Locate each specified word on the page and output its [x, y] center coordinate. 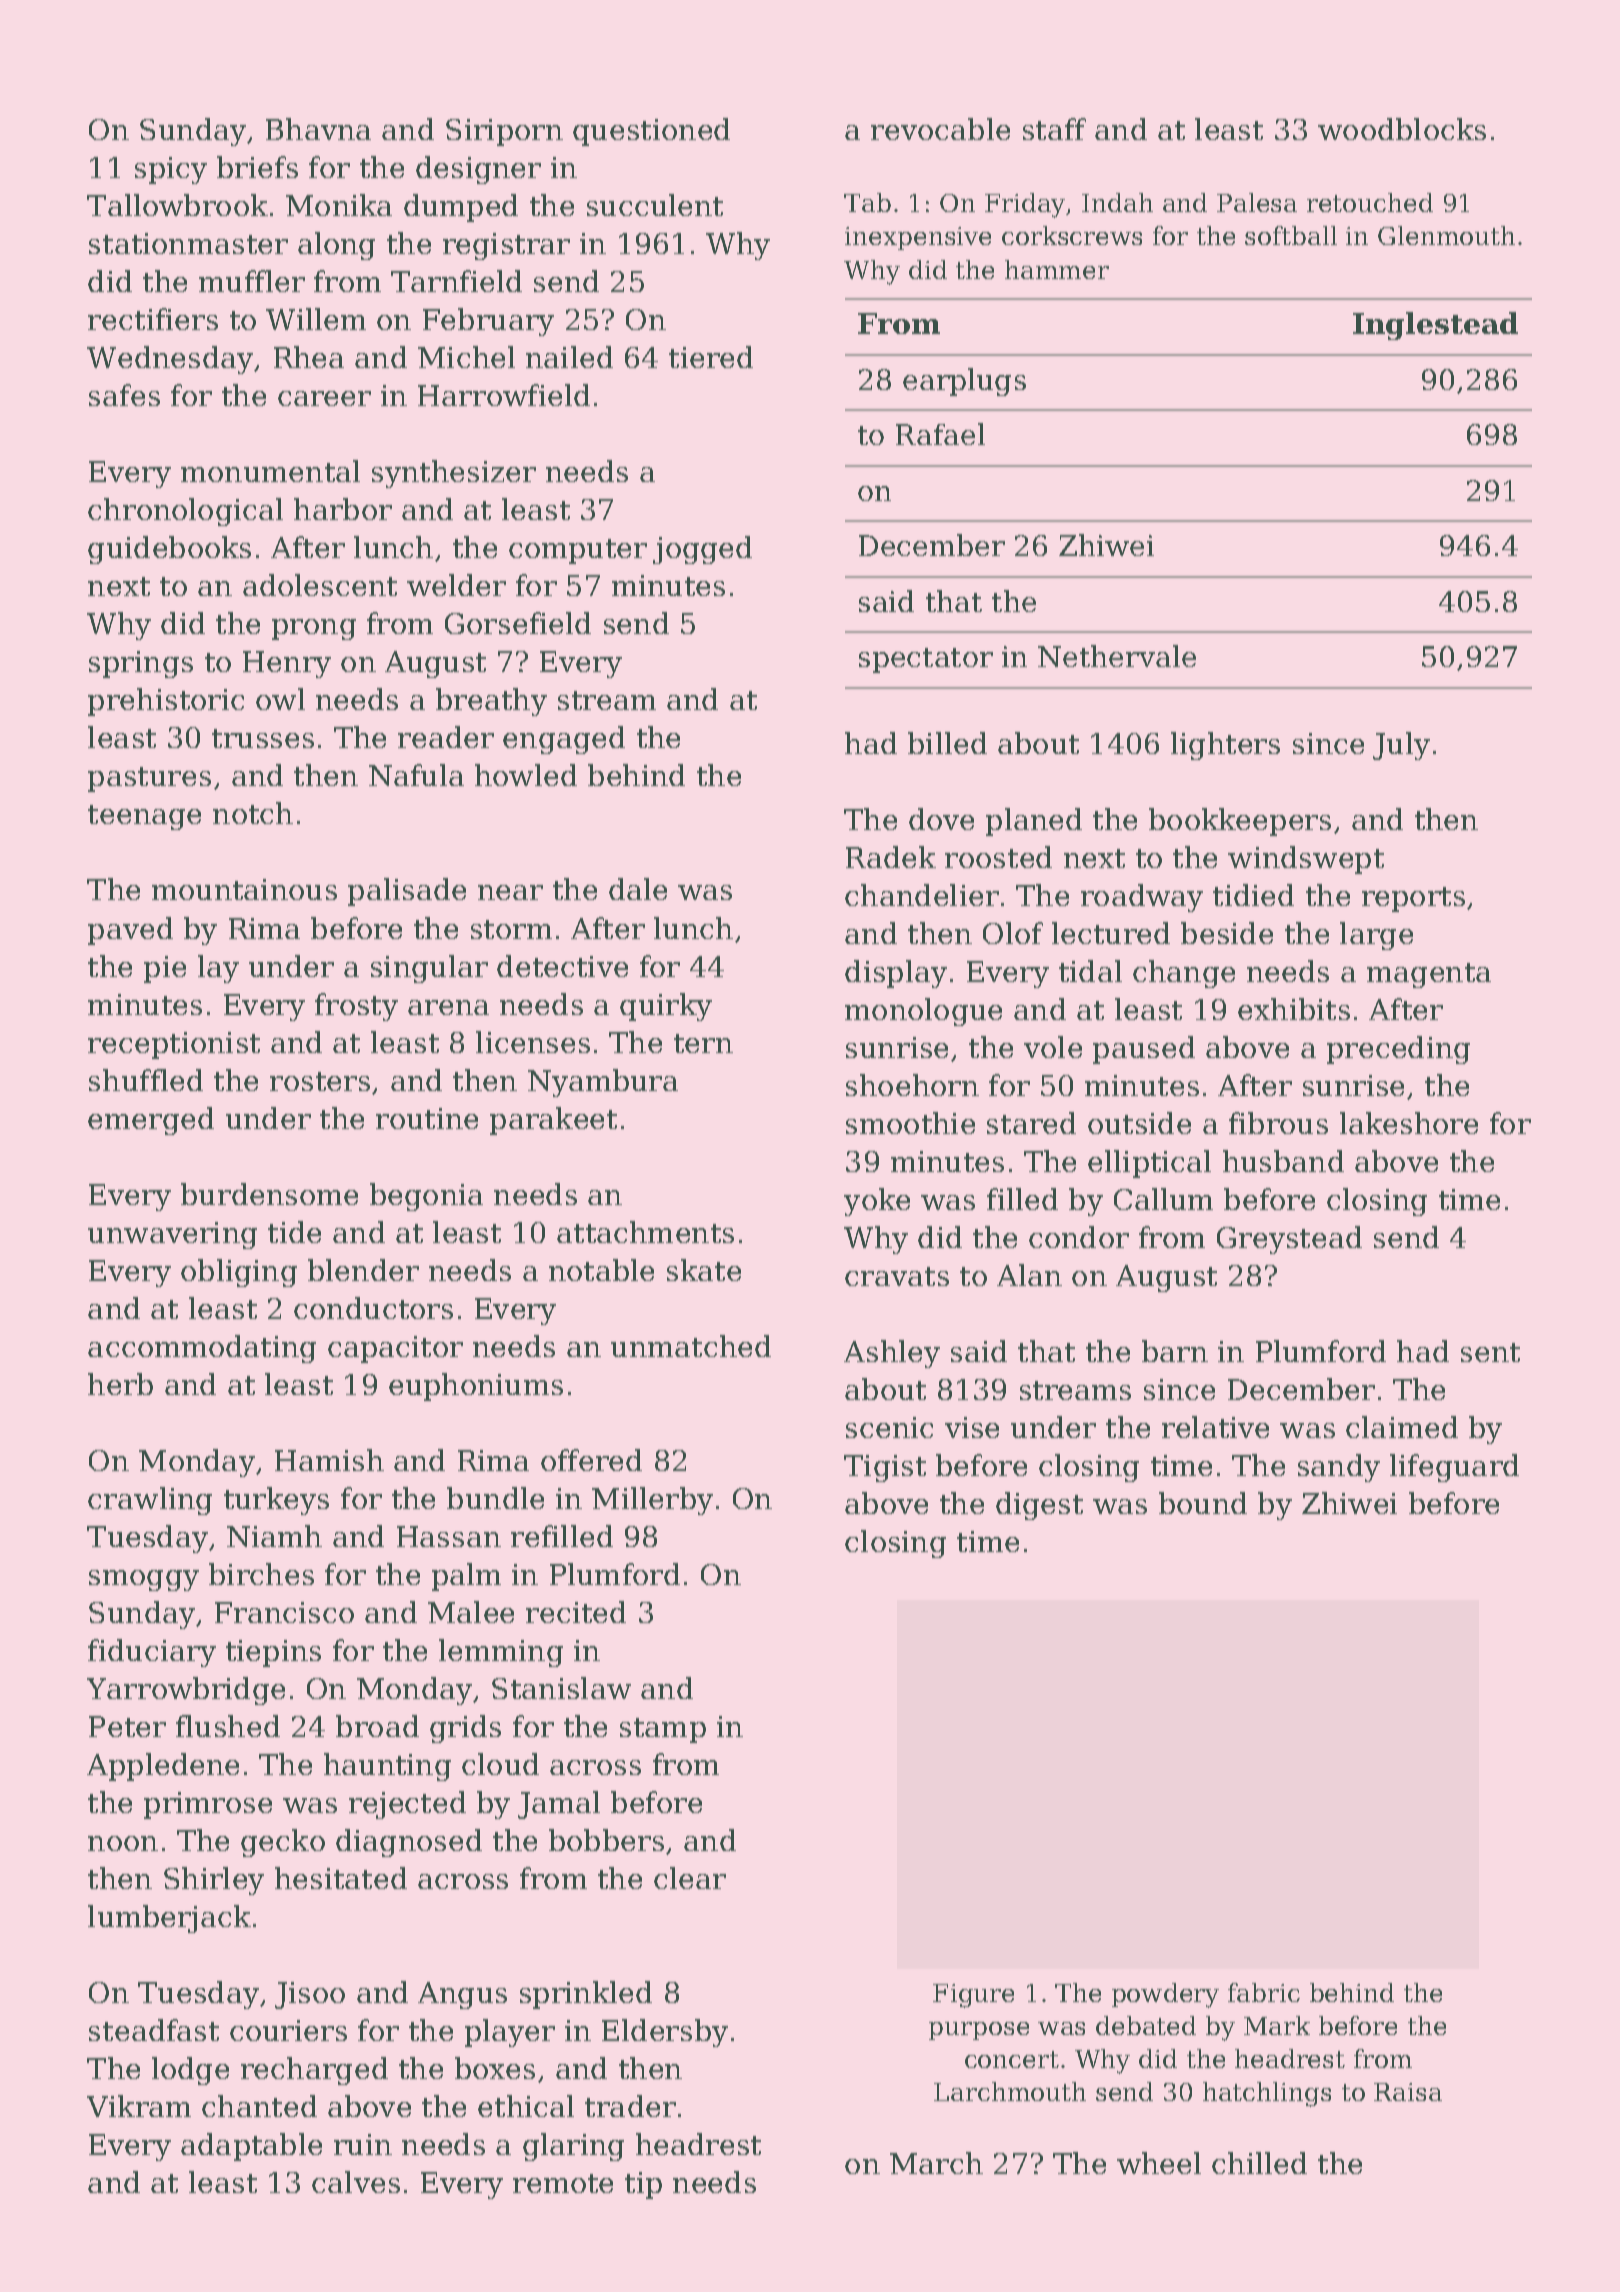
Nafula [416, 775]
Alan [1029, 1275]
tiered [711, 357]
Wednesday [170, 360]
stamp [663, 1730]
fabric [1264, 1992]
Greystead [1289, 1240]
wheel [1159, 2163]
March [936, 2163]
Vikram [139, 2106]
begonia [426, 1197]
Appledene [163, 1767]
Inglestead [1435, 326]
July [1401, 746]
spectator [926, 660]
